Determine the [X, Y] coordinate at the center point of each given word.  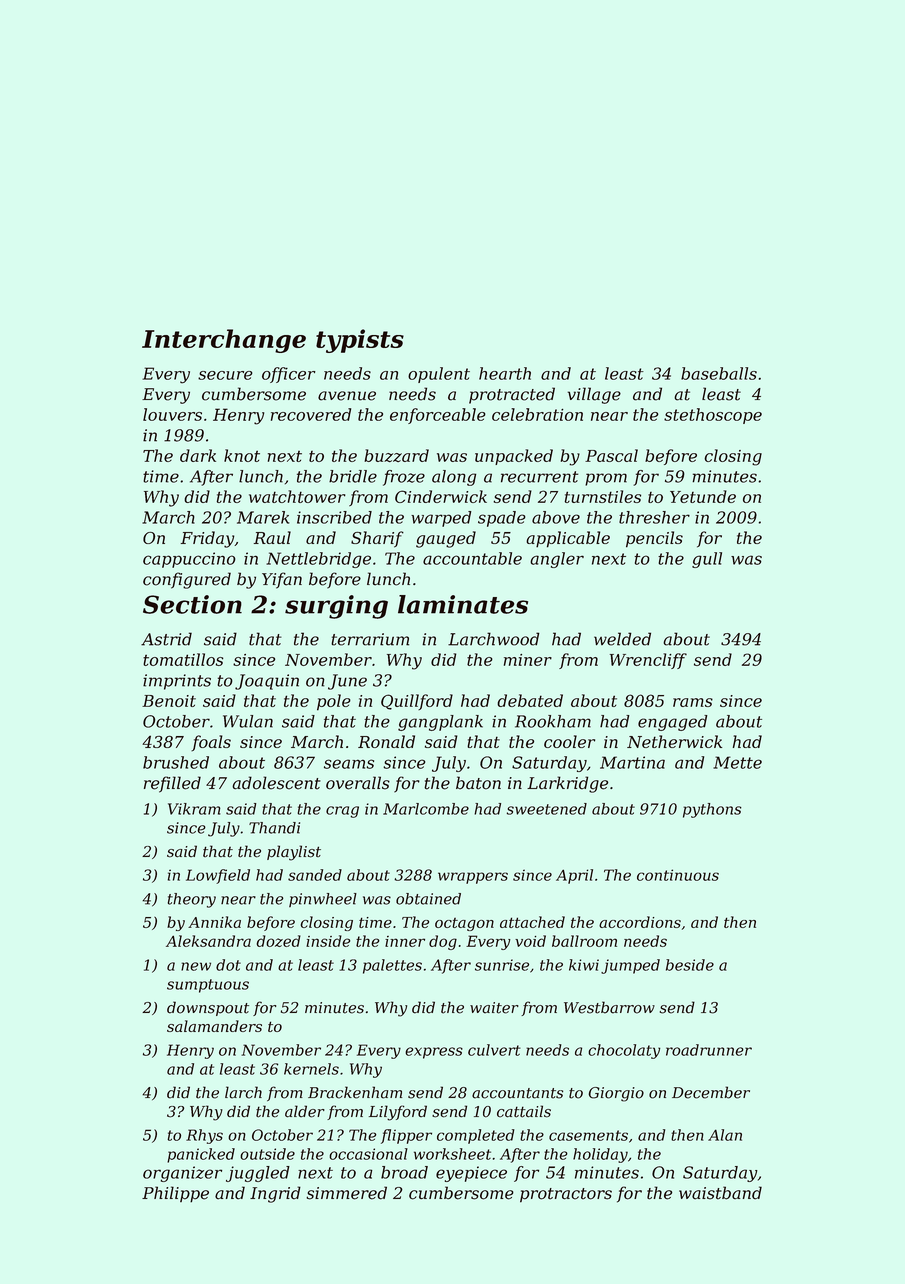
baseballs [719, 373]
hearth [505, 373]
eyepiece [471, 1174]
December [711, 1092]
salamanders [214, 1026]
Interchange [224, 341]
